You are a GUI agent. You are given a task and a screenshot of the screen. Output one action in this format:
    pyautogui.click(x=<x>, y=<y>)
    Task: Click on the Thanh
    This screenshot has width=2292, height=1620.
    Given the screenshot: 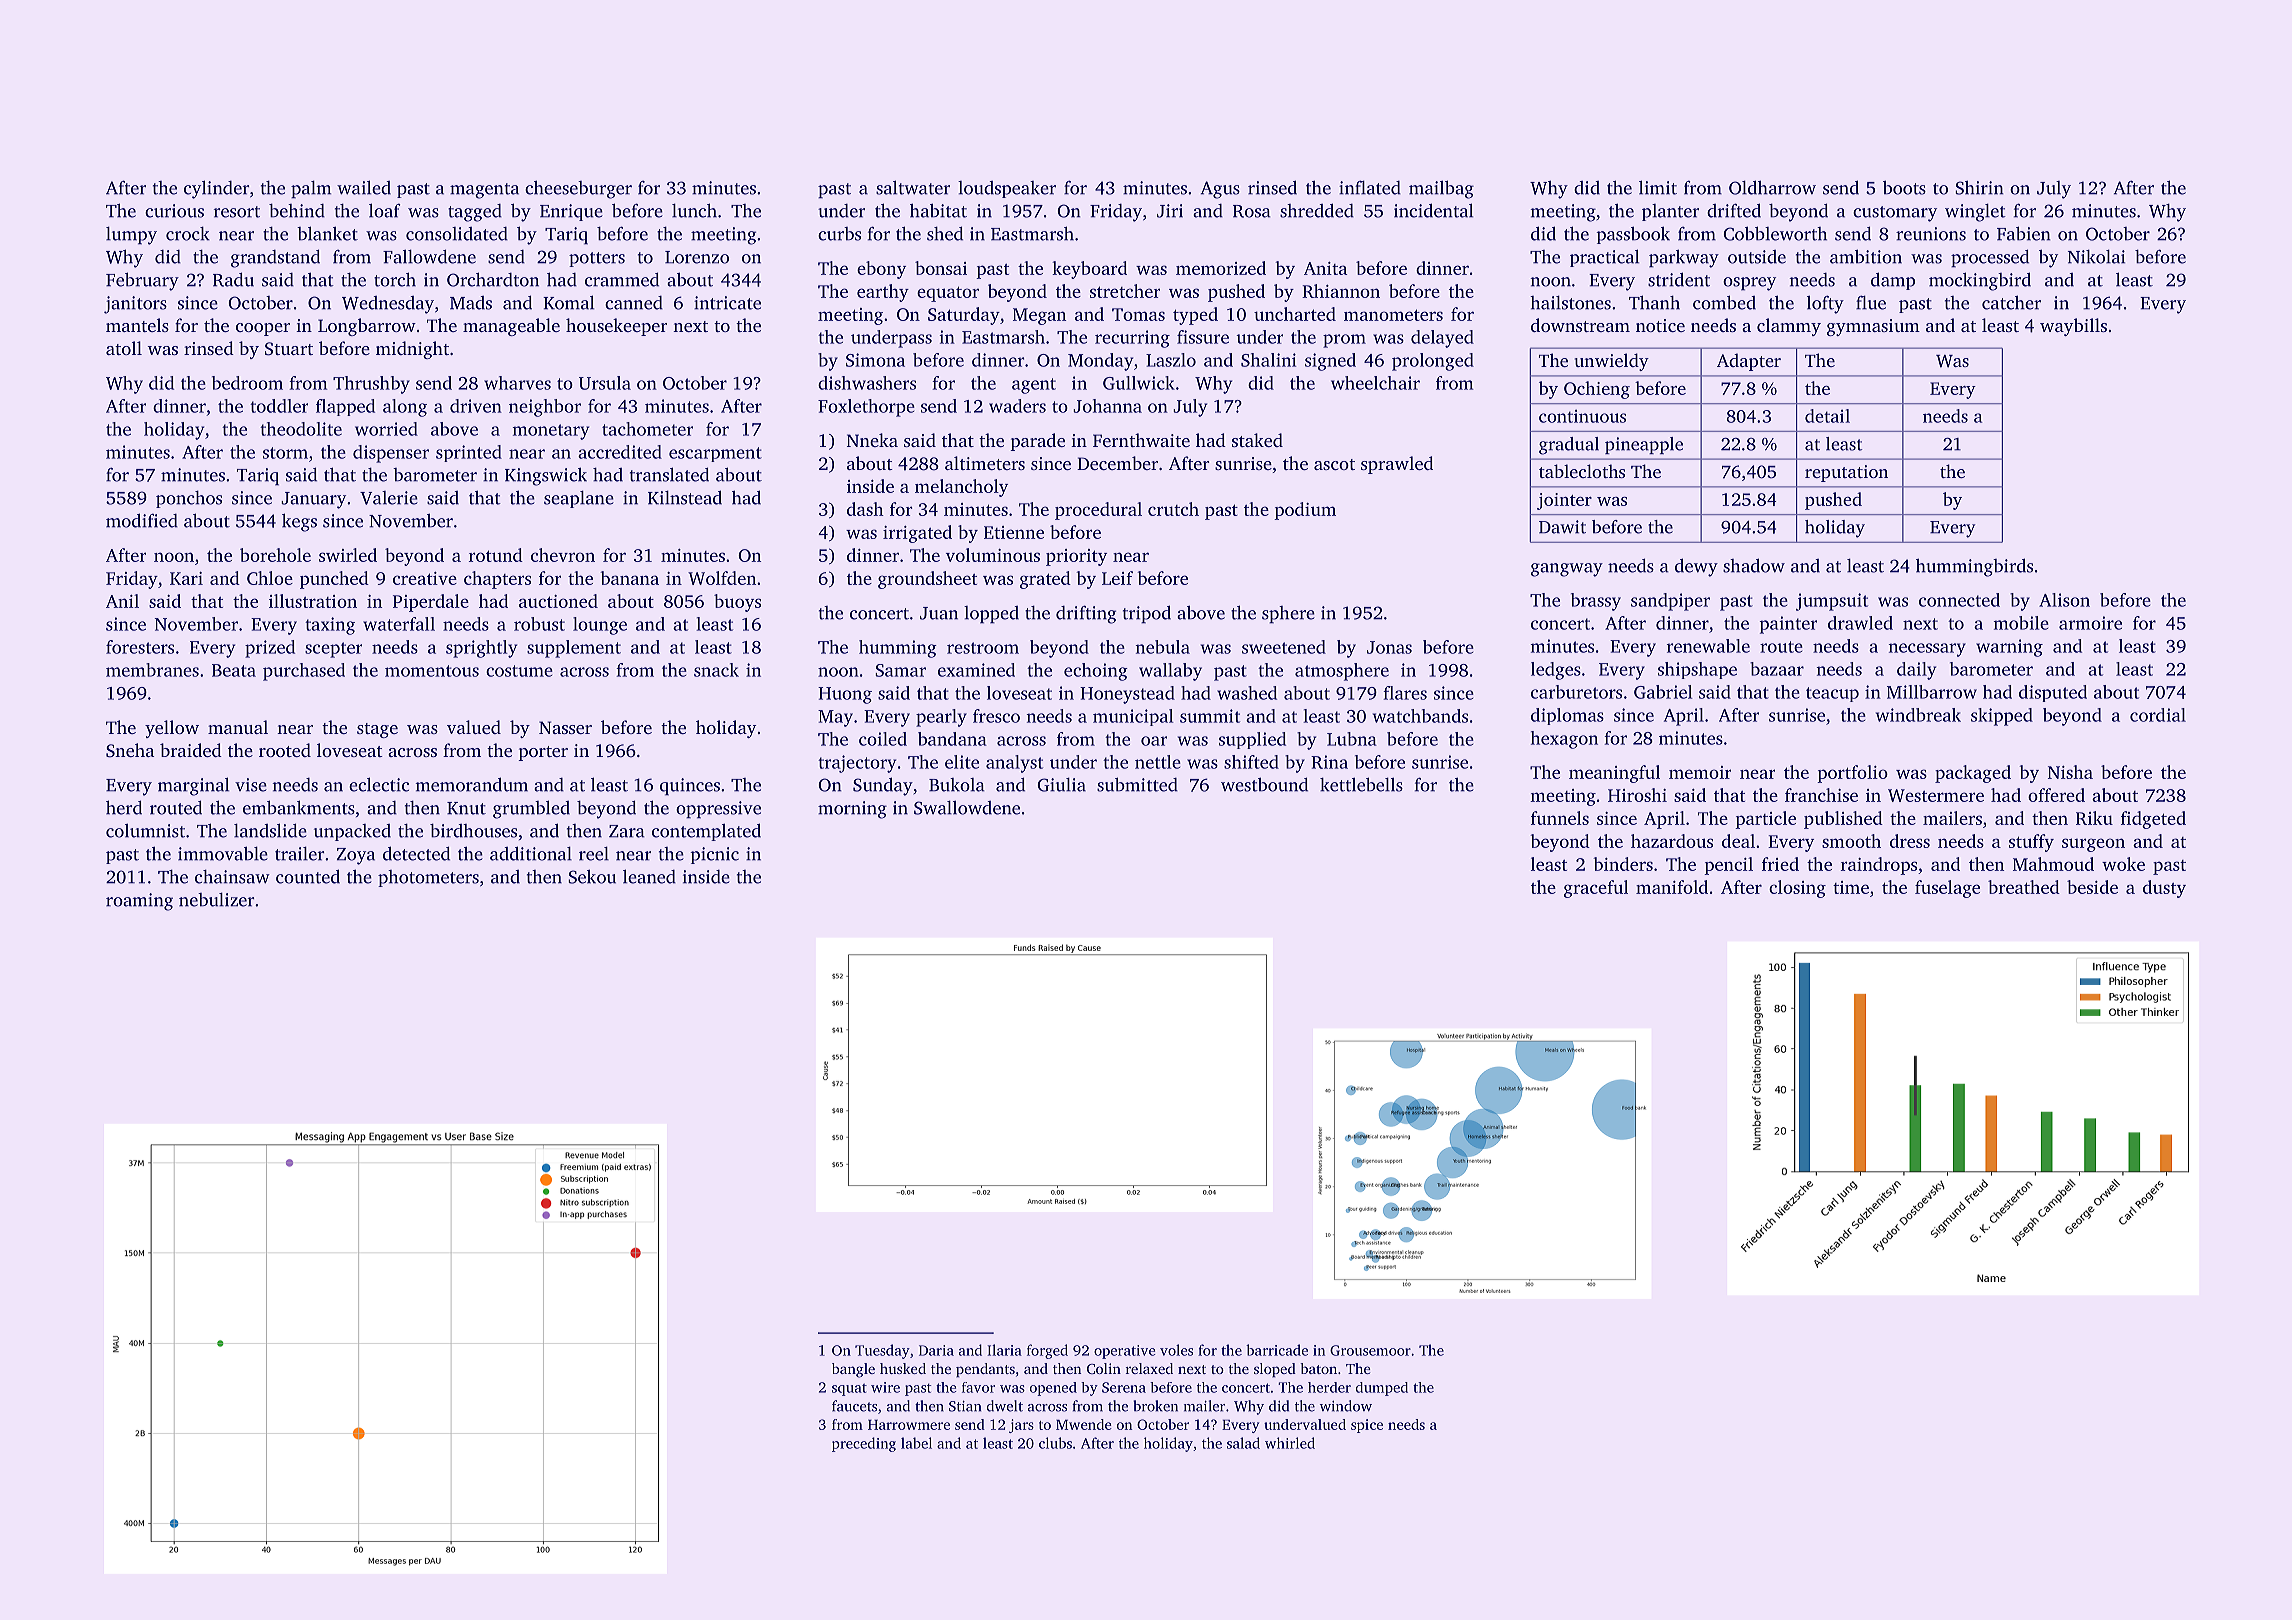 What is the action you would take?
    pyautogui.click(x=1654, y=302)
